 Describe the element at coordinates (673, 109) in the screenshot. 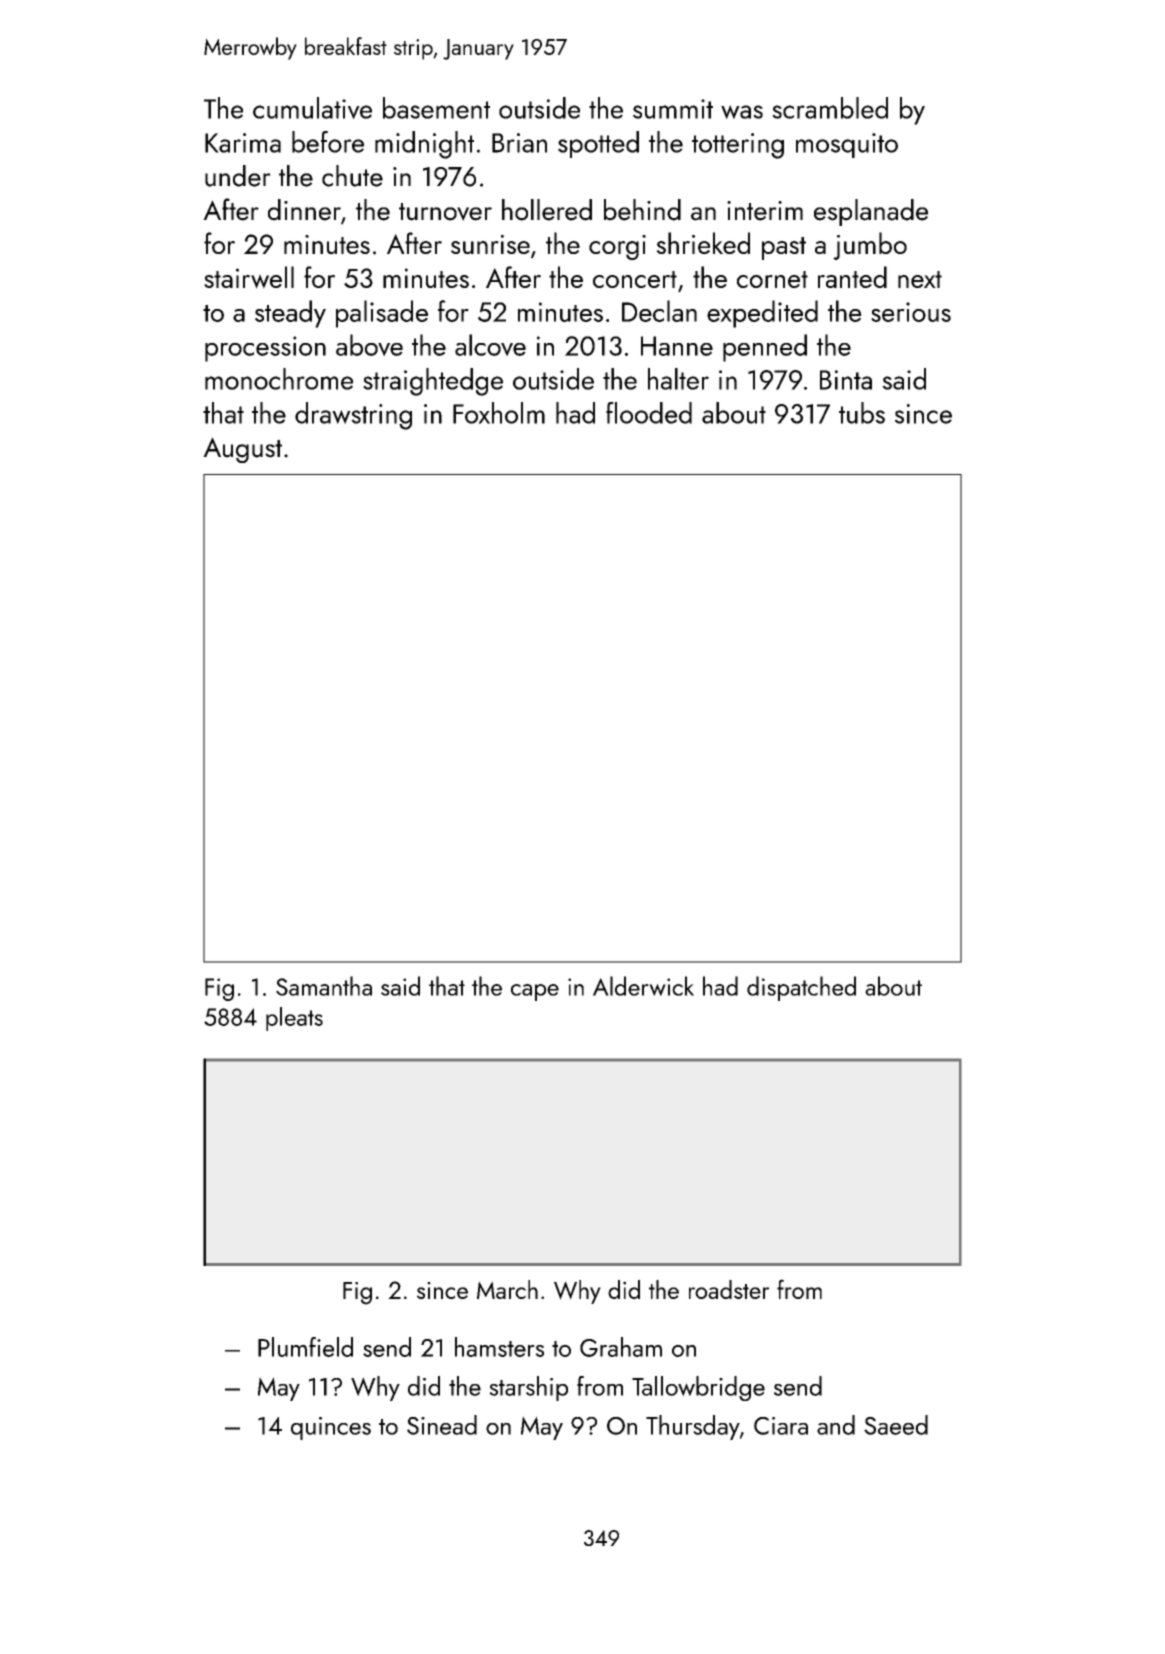

I see `summit` at that location.
